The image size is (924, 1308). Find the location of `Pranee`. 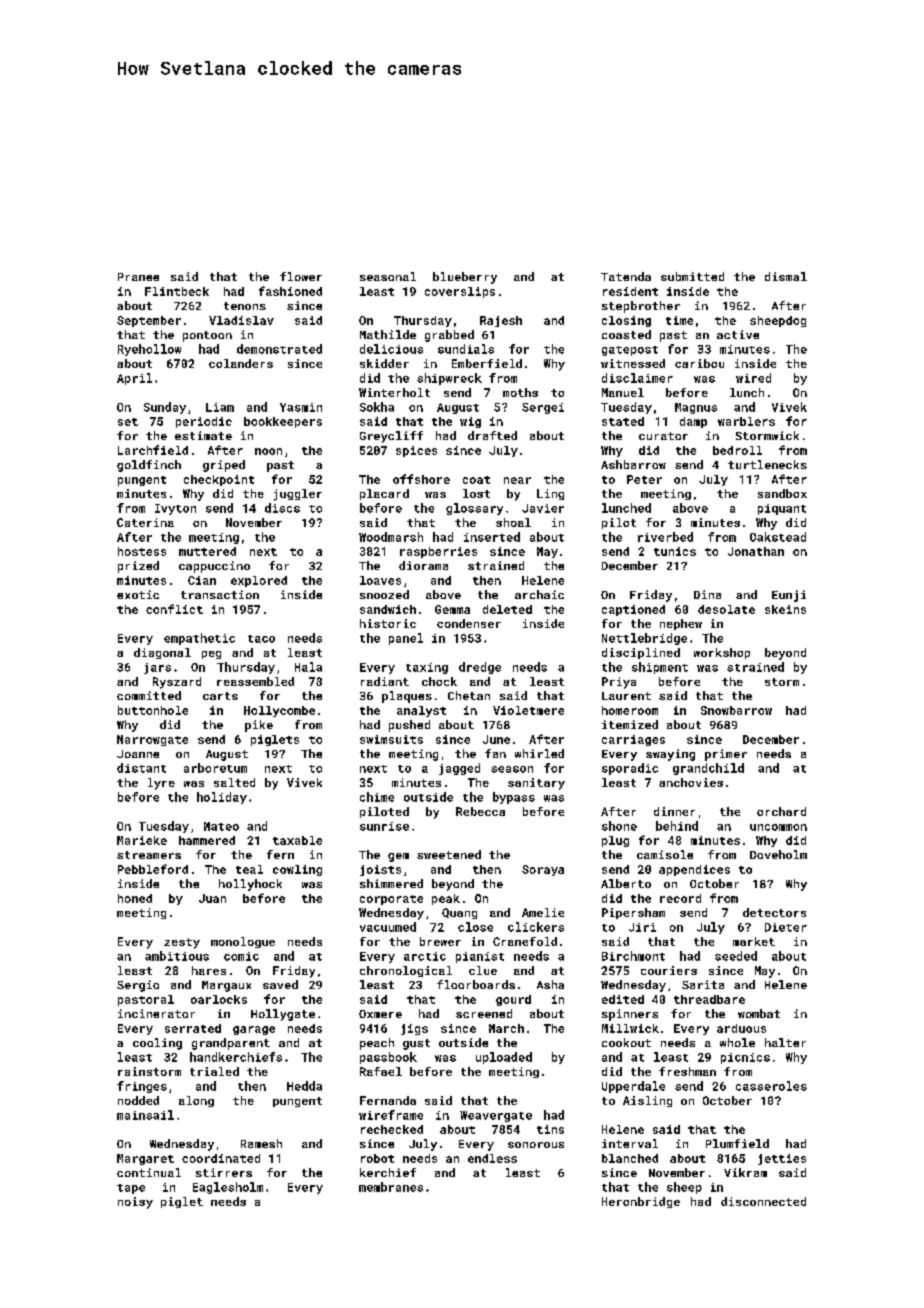

Pranee is located at coordinates (138, 277).
